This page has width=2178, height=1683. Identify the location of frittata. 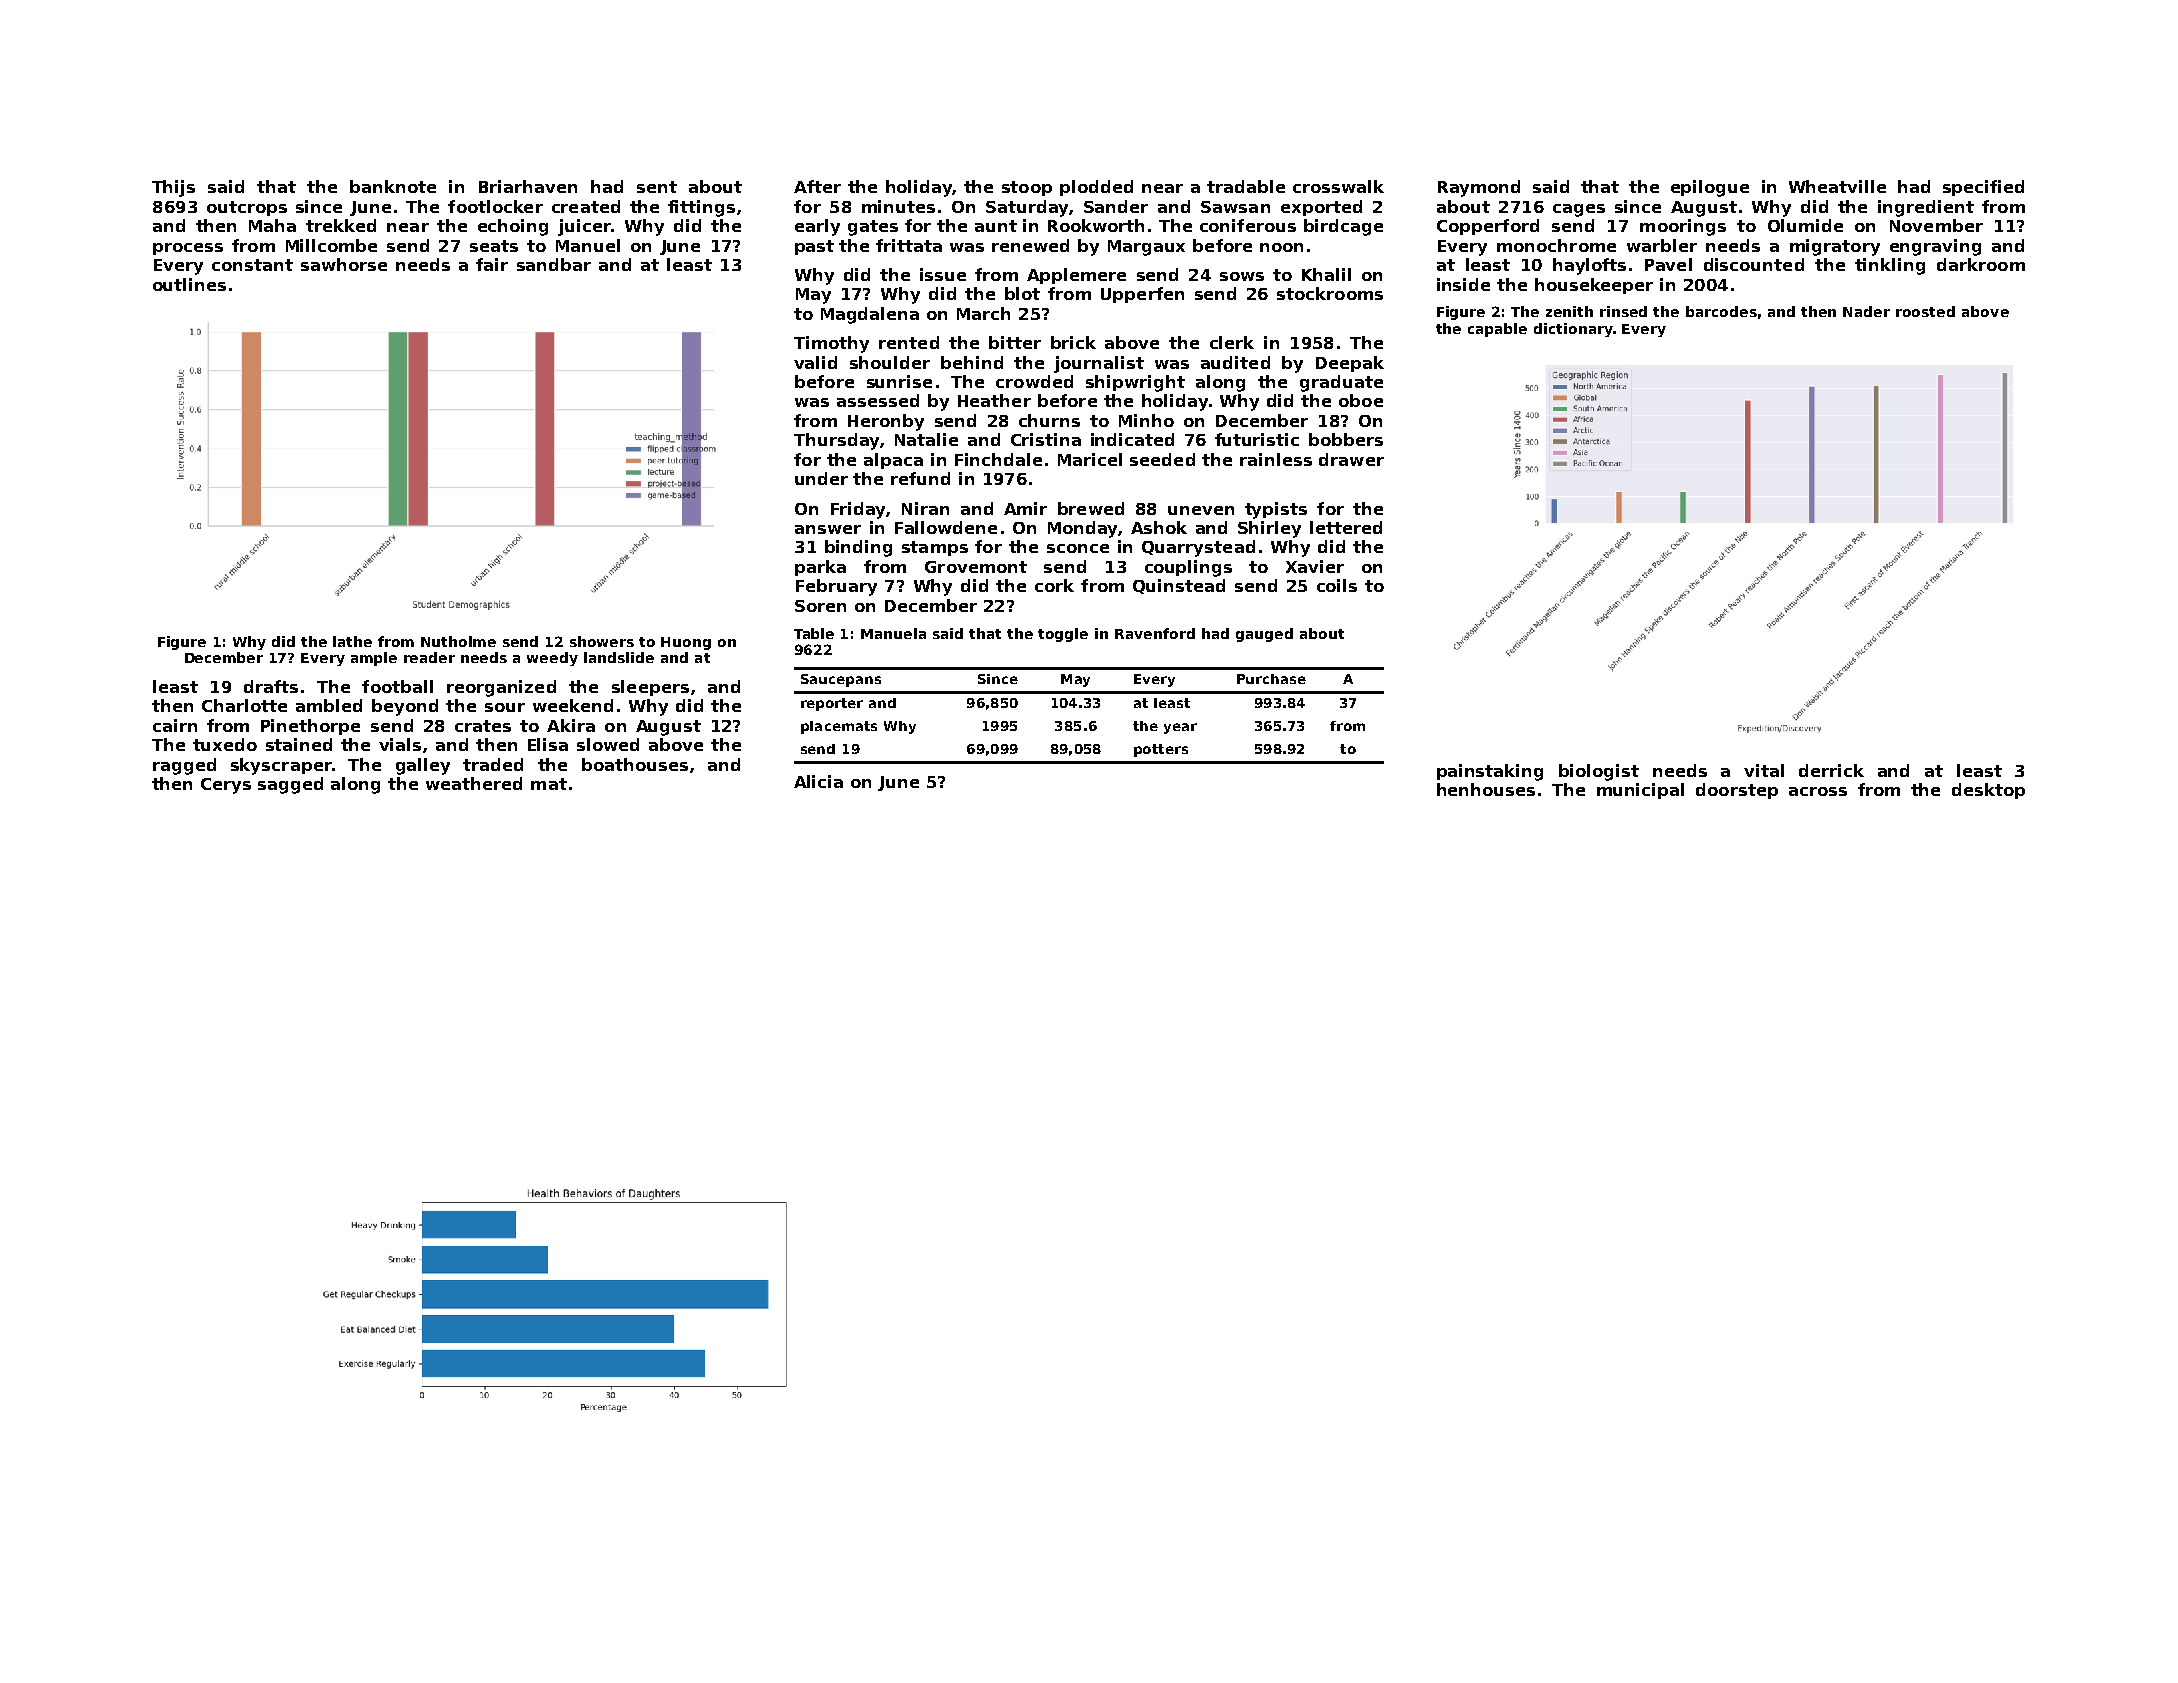
(909, 245).
